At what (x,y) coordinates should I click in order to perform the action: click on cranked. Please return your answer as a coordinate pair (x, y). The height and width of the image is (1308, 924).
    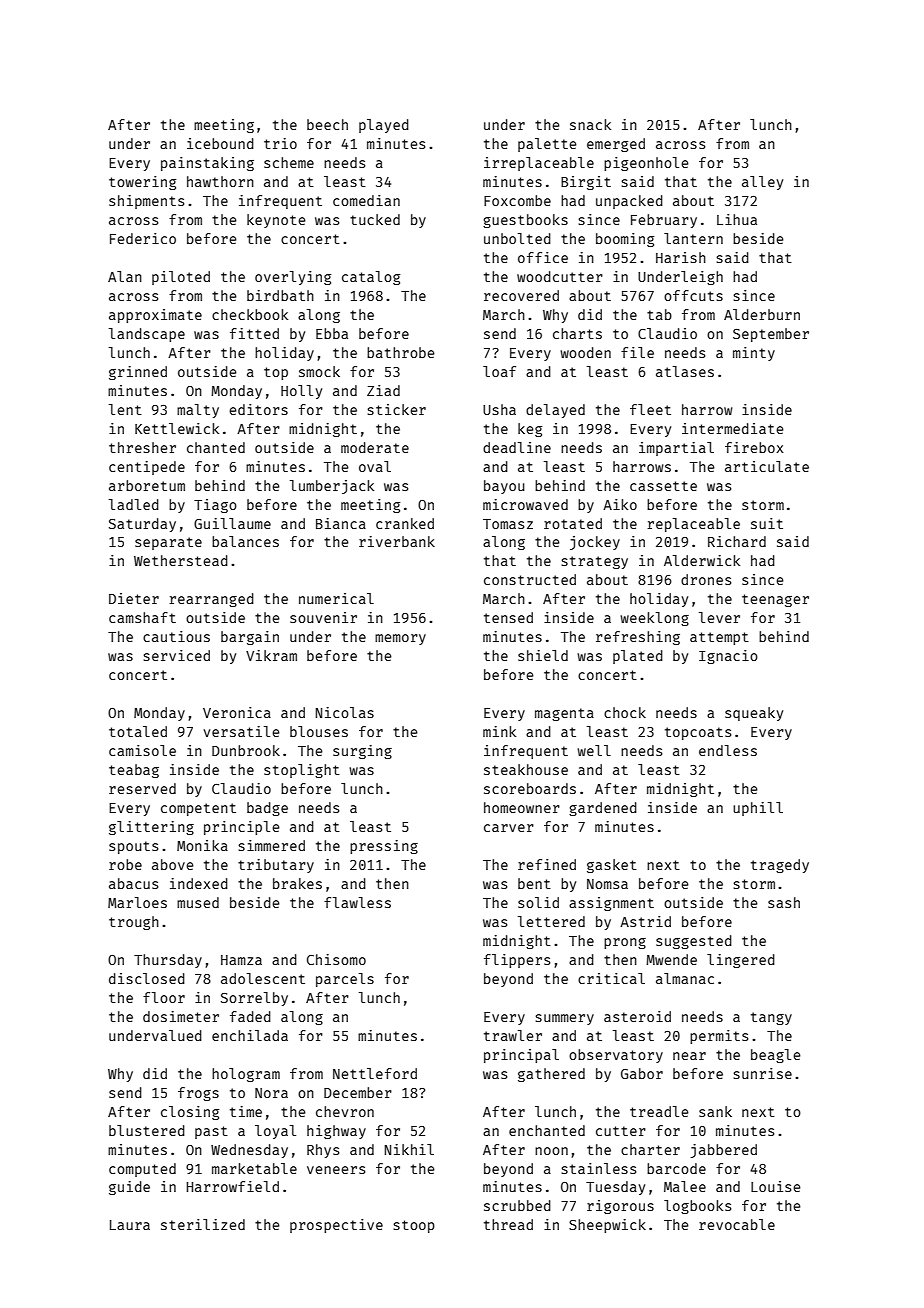
    Looking at the image, I should click on (405, 523).
